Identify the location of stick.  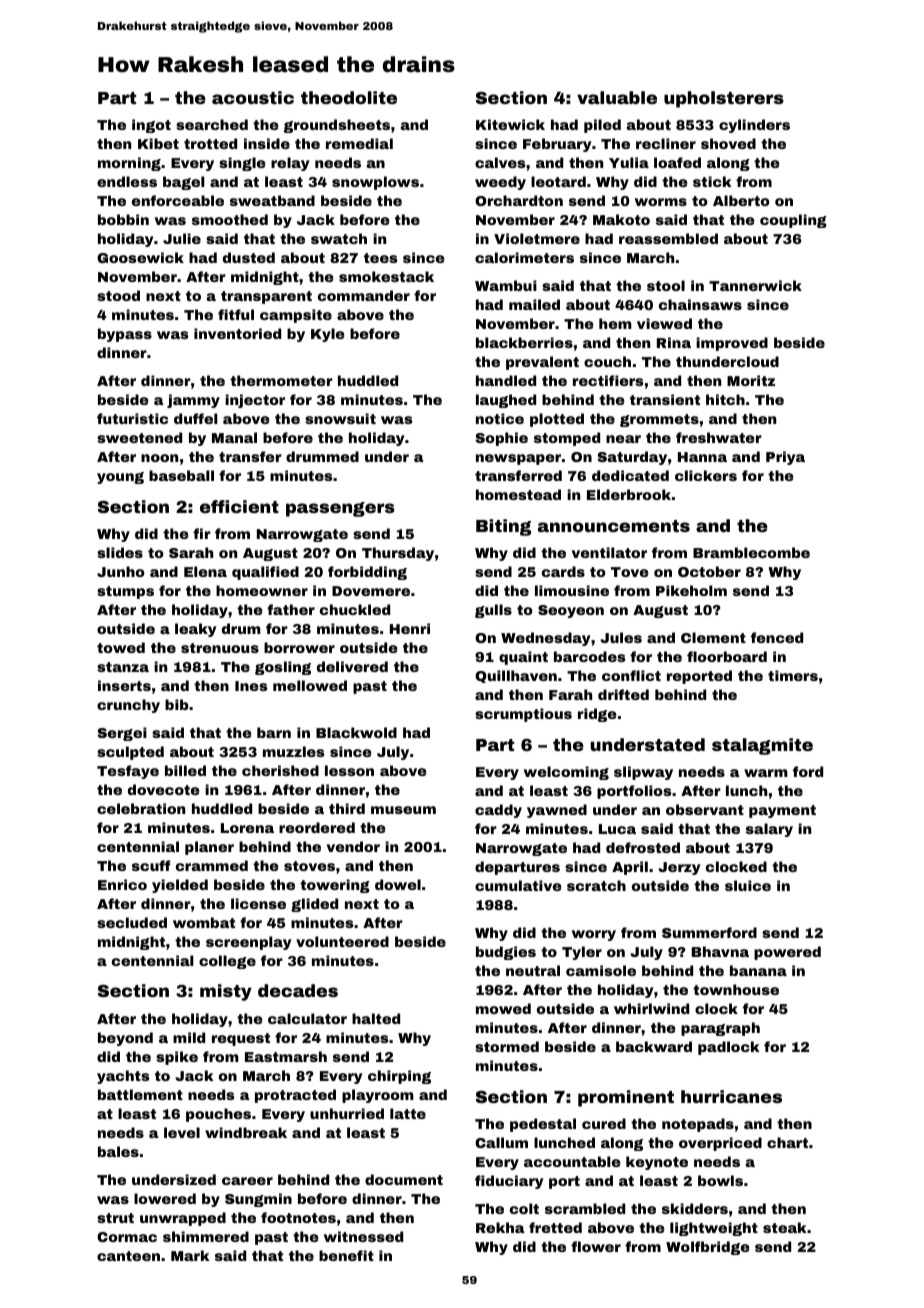
(712, 181).
